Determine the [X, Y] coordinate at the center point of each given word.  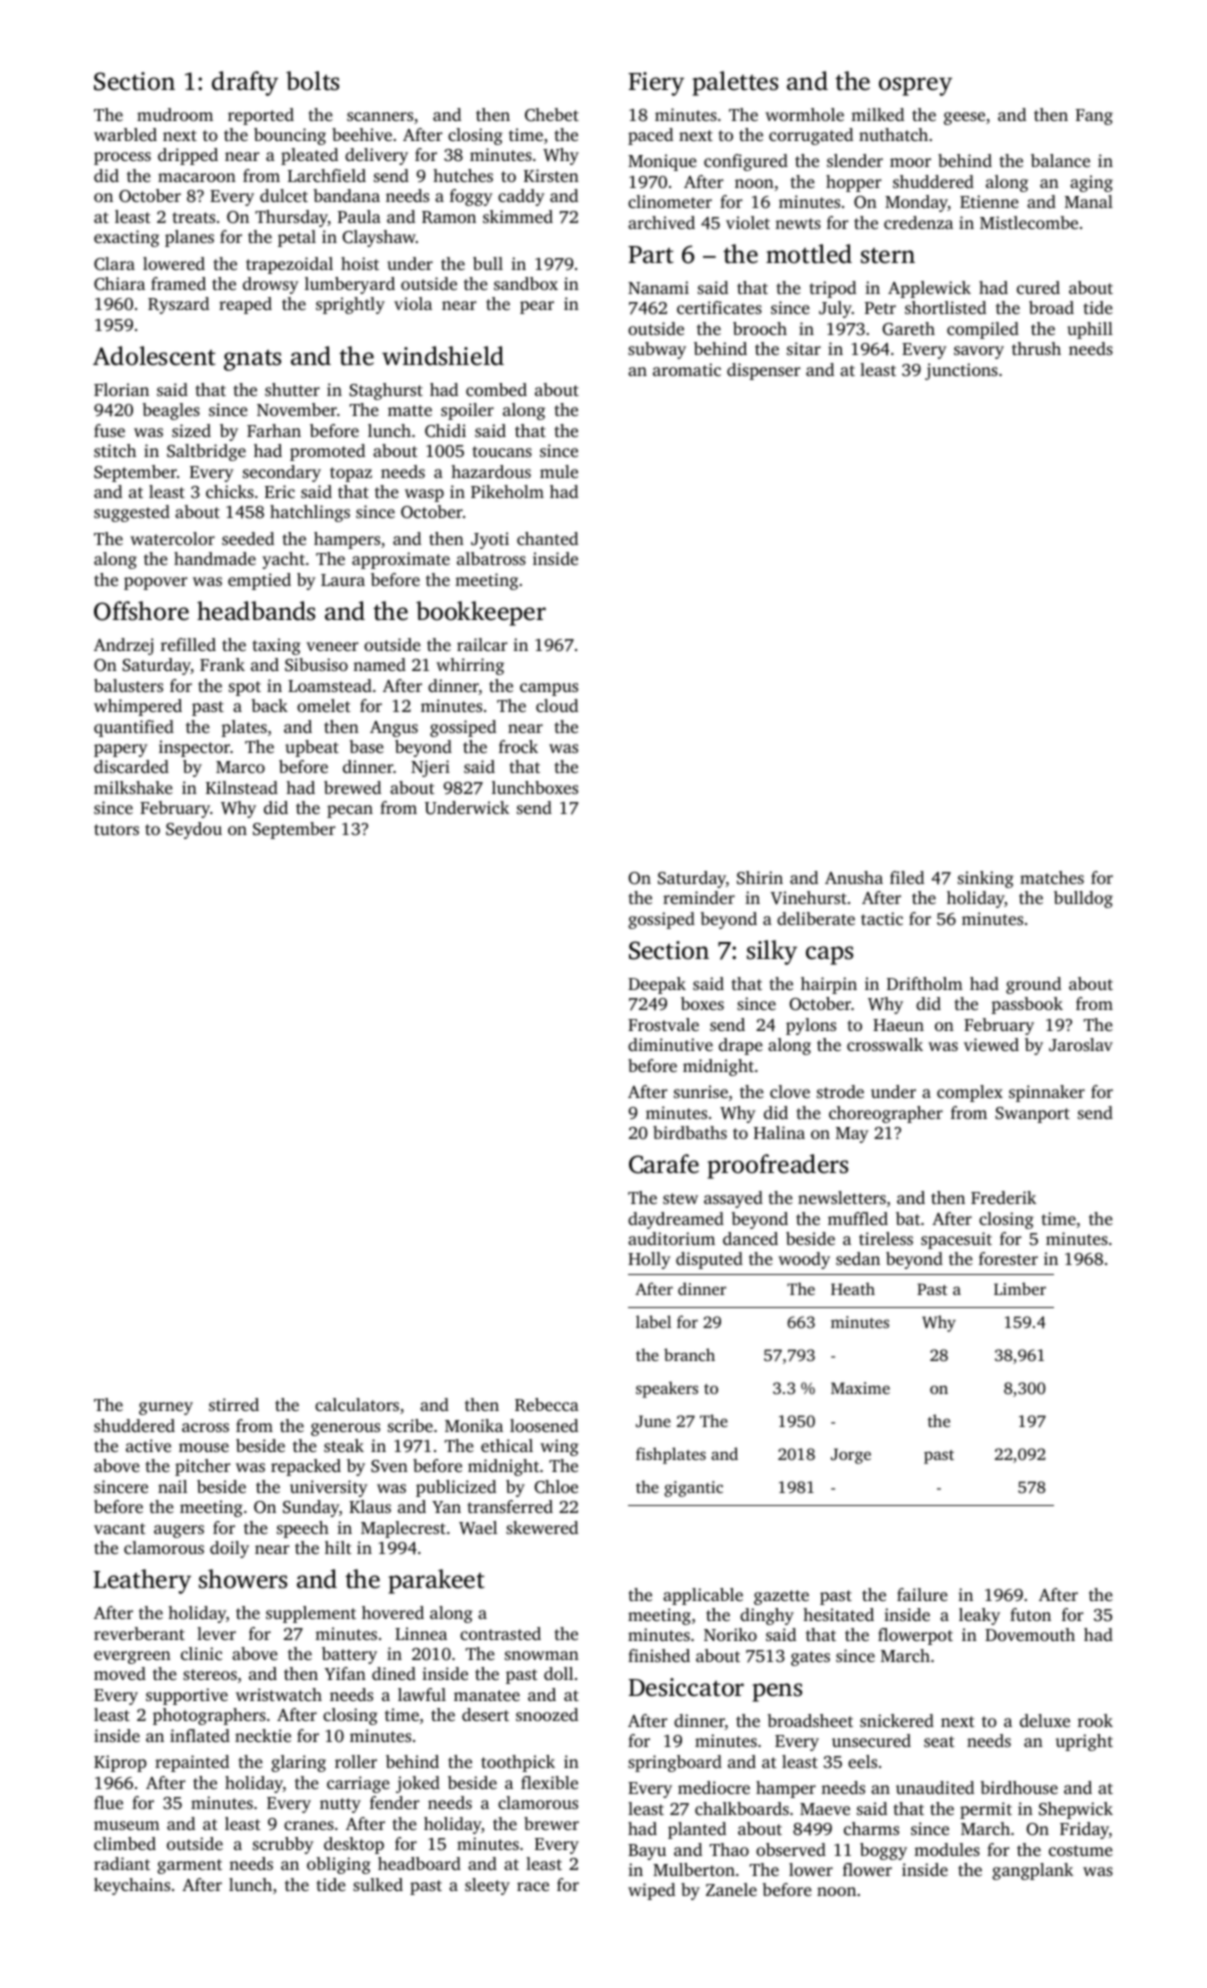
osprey [915, 86]
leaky [979, 1616]
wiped [651, 1891]
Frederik [1003, 1197]
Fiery [656, 84]
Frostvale [663, 1024]
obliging [339, 1865]
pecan [350, 811]
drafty [245, 83]
